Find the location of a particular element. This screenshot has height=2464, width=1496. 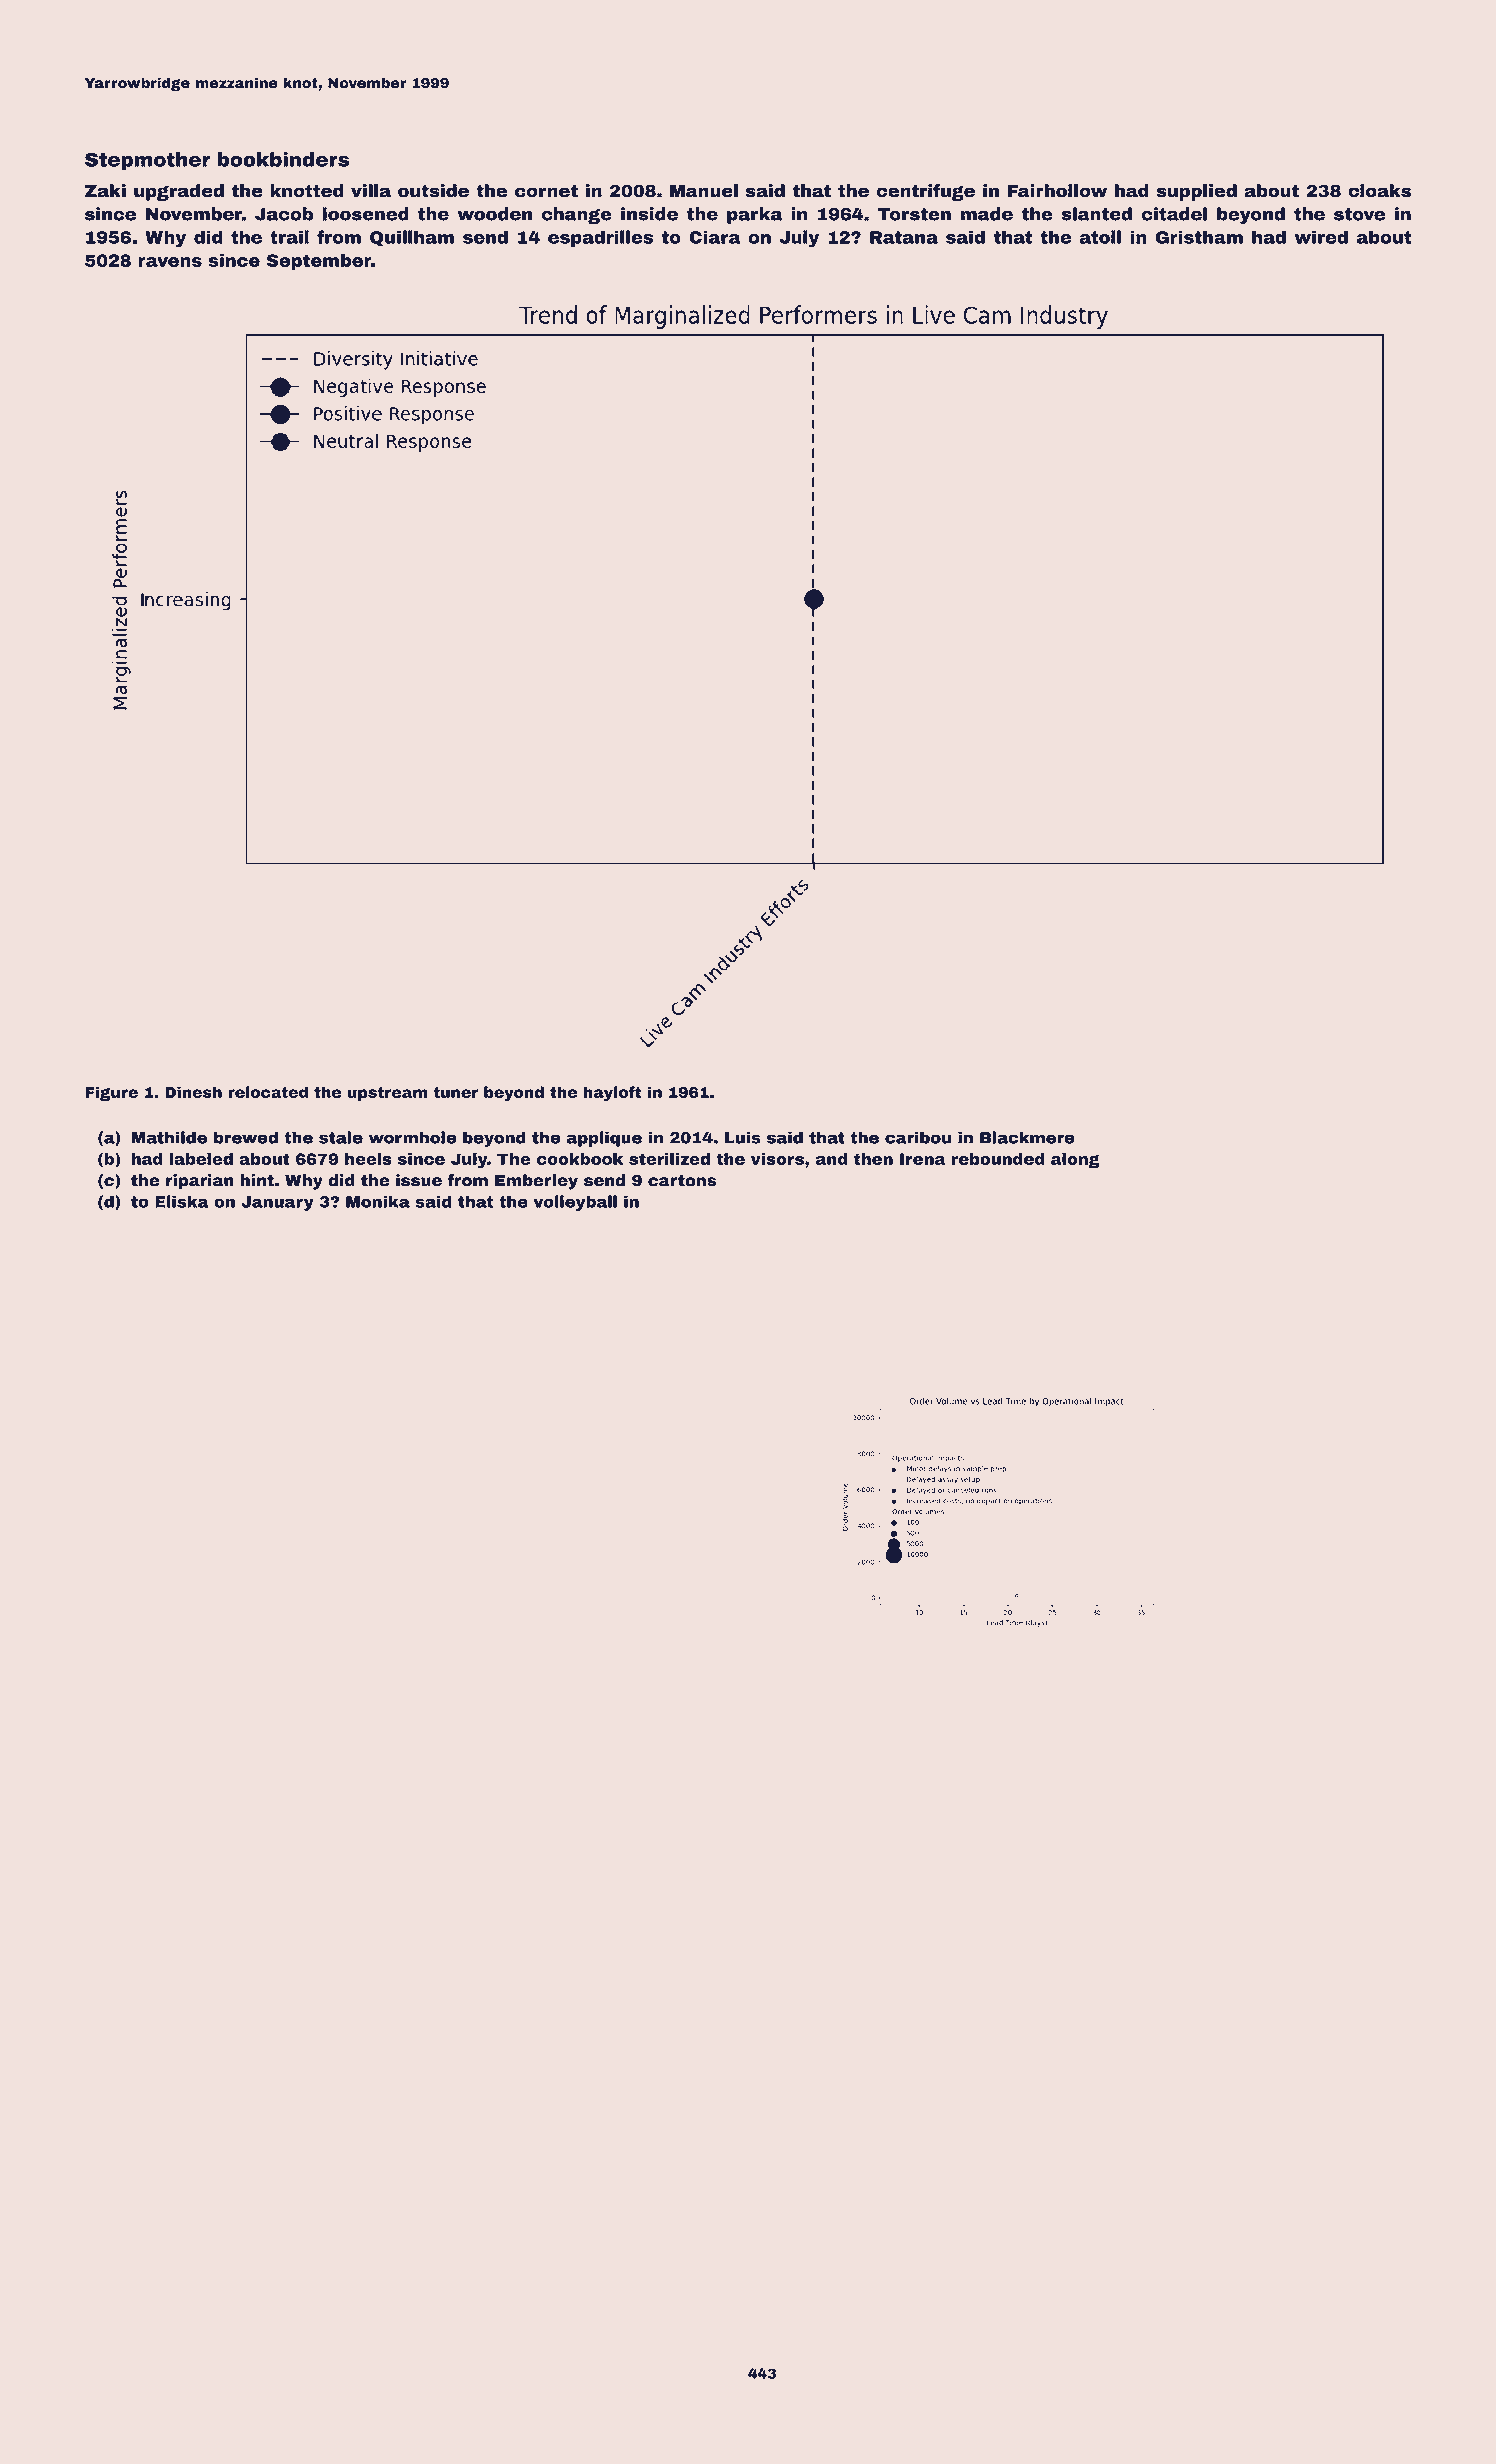

Manuel is located at coordinates (704, 191).
